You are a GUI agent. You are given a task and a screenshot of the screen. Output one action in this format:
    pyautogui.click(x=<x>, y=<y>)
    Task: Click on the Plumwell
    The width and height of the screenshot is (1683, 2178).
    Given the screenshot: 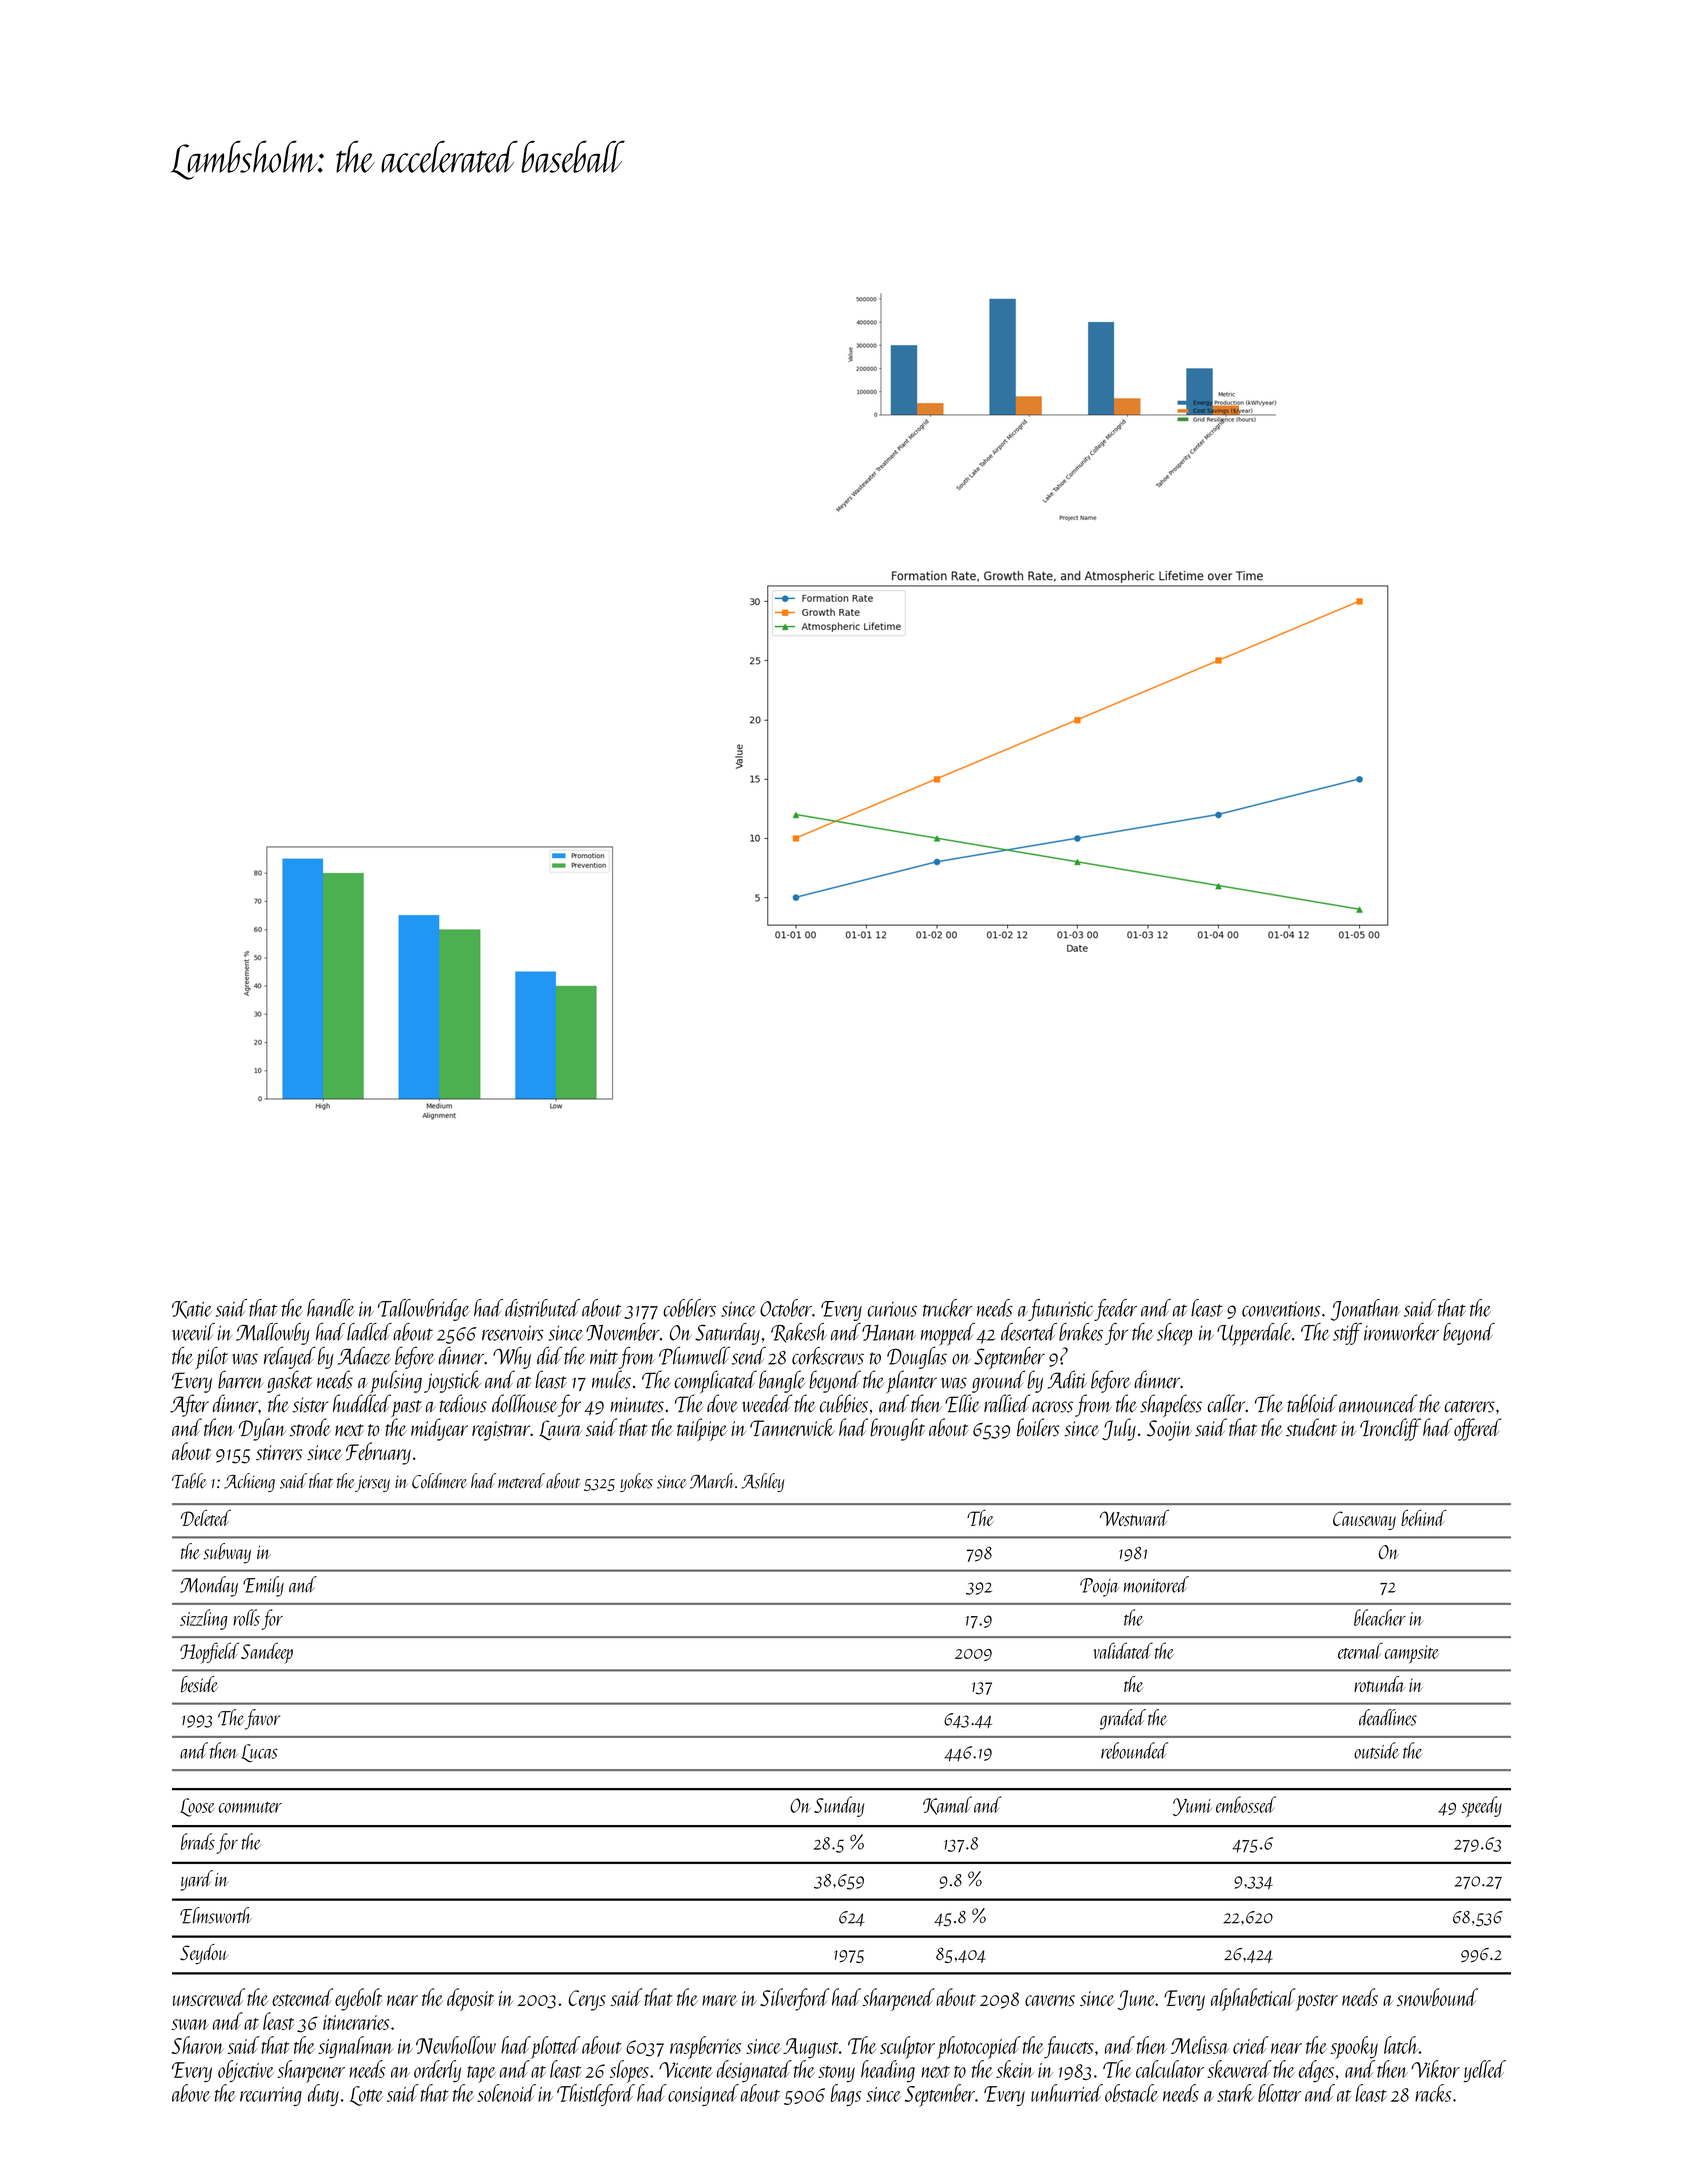 What is the action you would take?
    pyautogui.click(x=694, y=1355)
